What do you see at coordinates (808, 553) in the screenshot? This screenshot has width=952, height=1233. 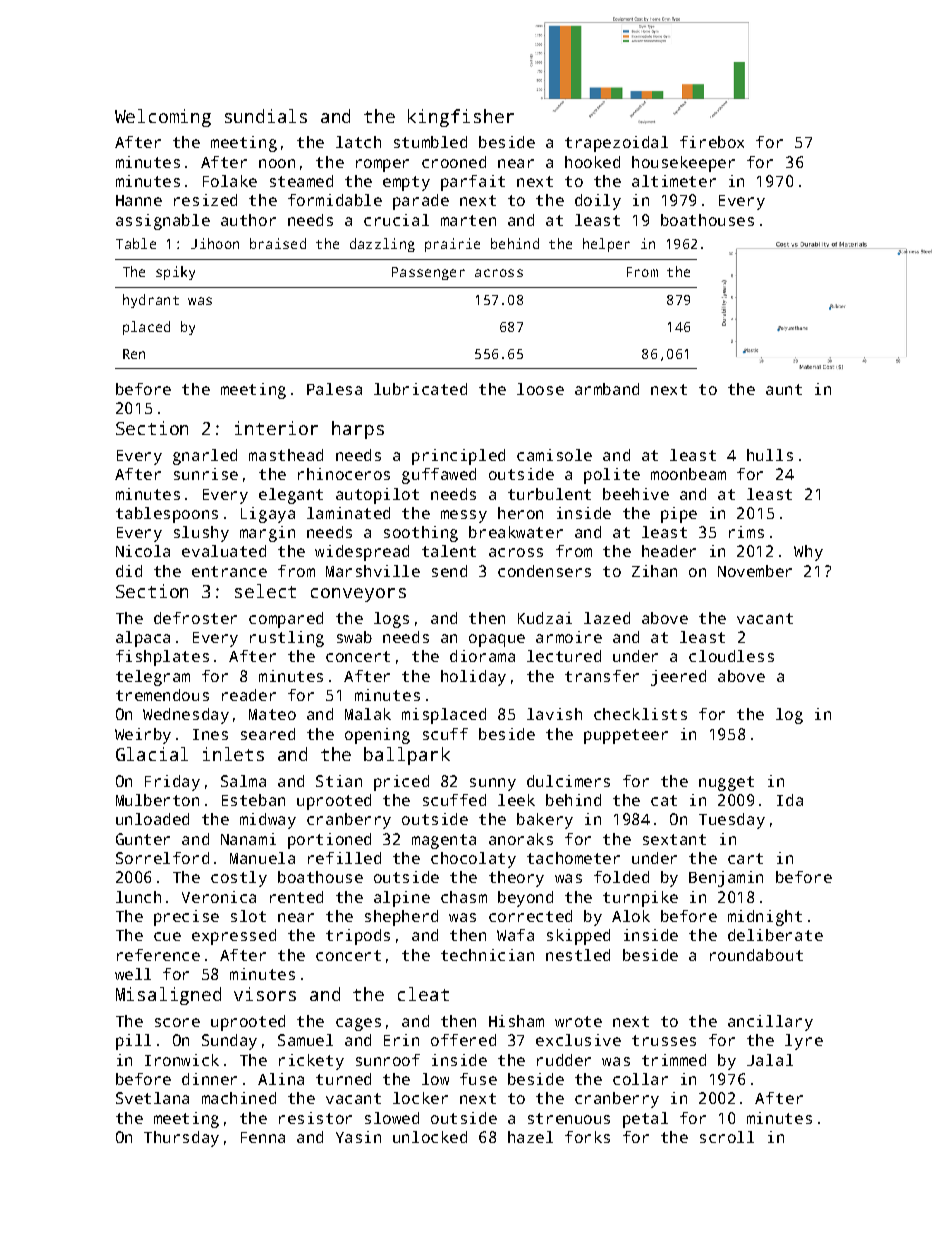 I see `Why` at bounding box center [808, 553].
